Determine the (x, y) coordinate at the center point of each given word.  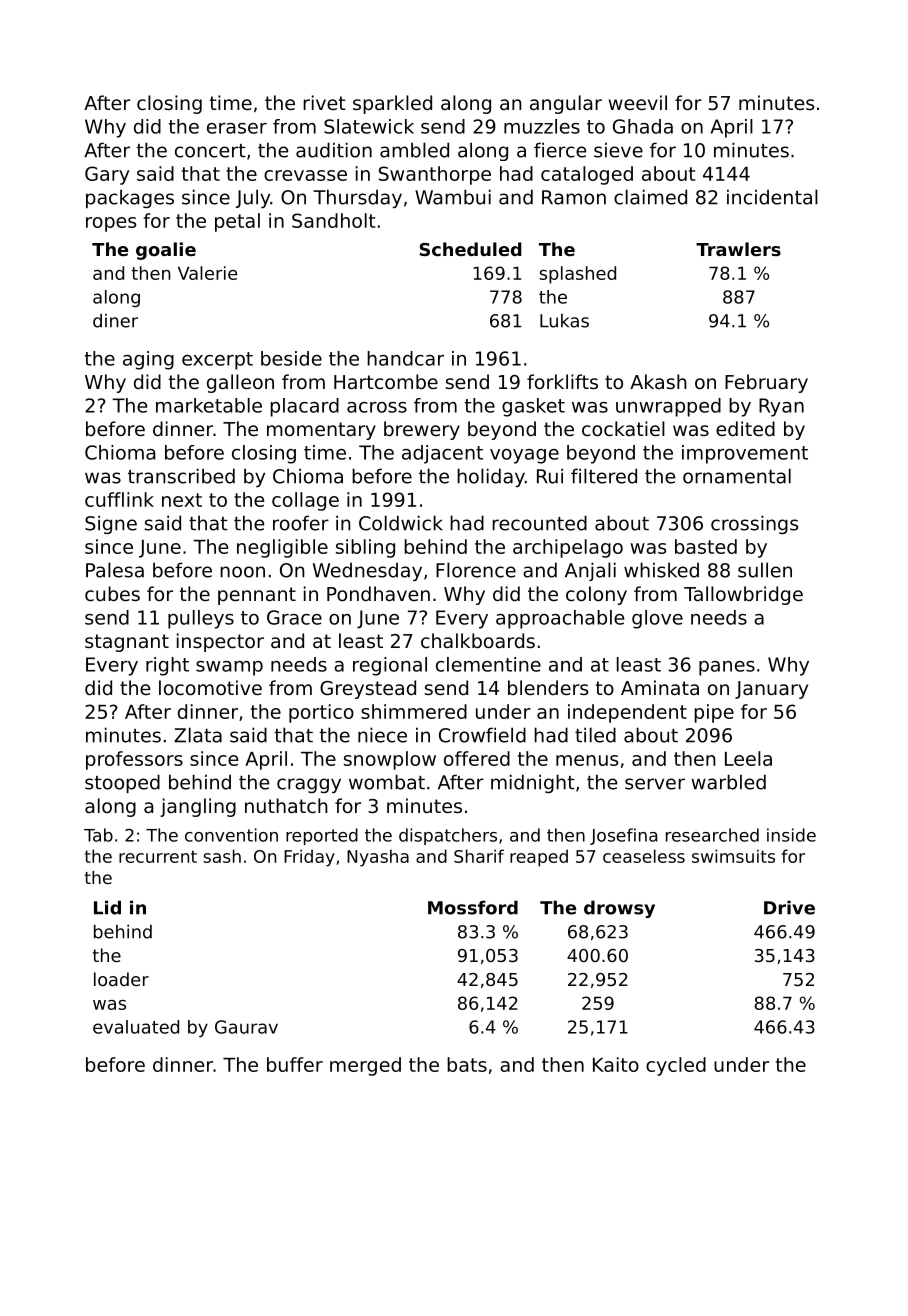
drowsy (619, 909)
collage (305, 501)
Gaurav (246, 1027)
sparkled (392, 104)
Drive (789, 907)
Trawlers (738, 249)
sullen (765, 570)
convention (231, 835)
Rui (550, 476)
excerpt (217, 361)
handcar (405, 358)
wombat (387, 782)
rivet (324, 102)
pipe (714, 713)
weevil (638, 102)
